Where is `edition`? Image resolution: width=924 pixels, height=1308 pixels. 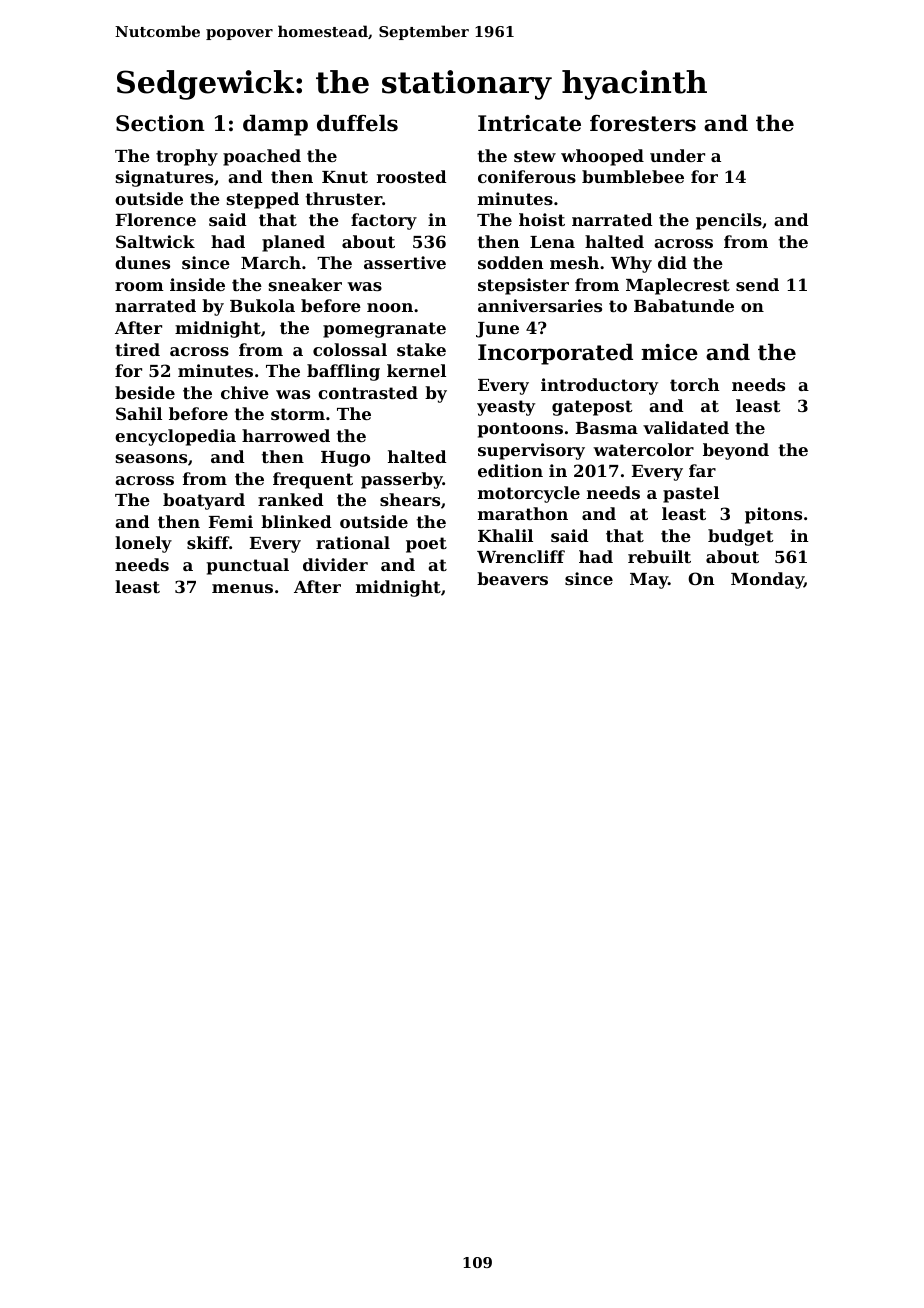 edition is located at coordinates (510, 470).
